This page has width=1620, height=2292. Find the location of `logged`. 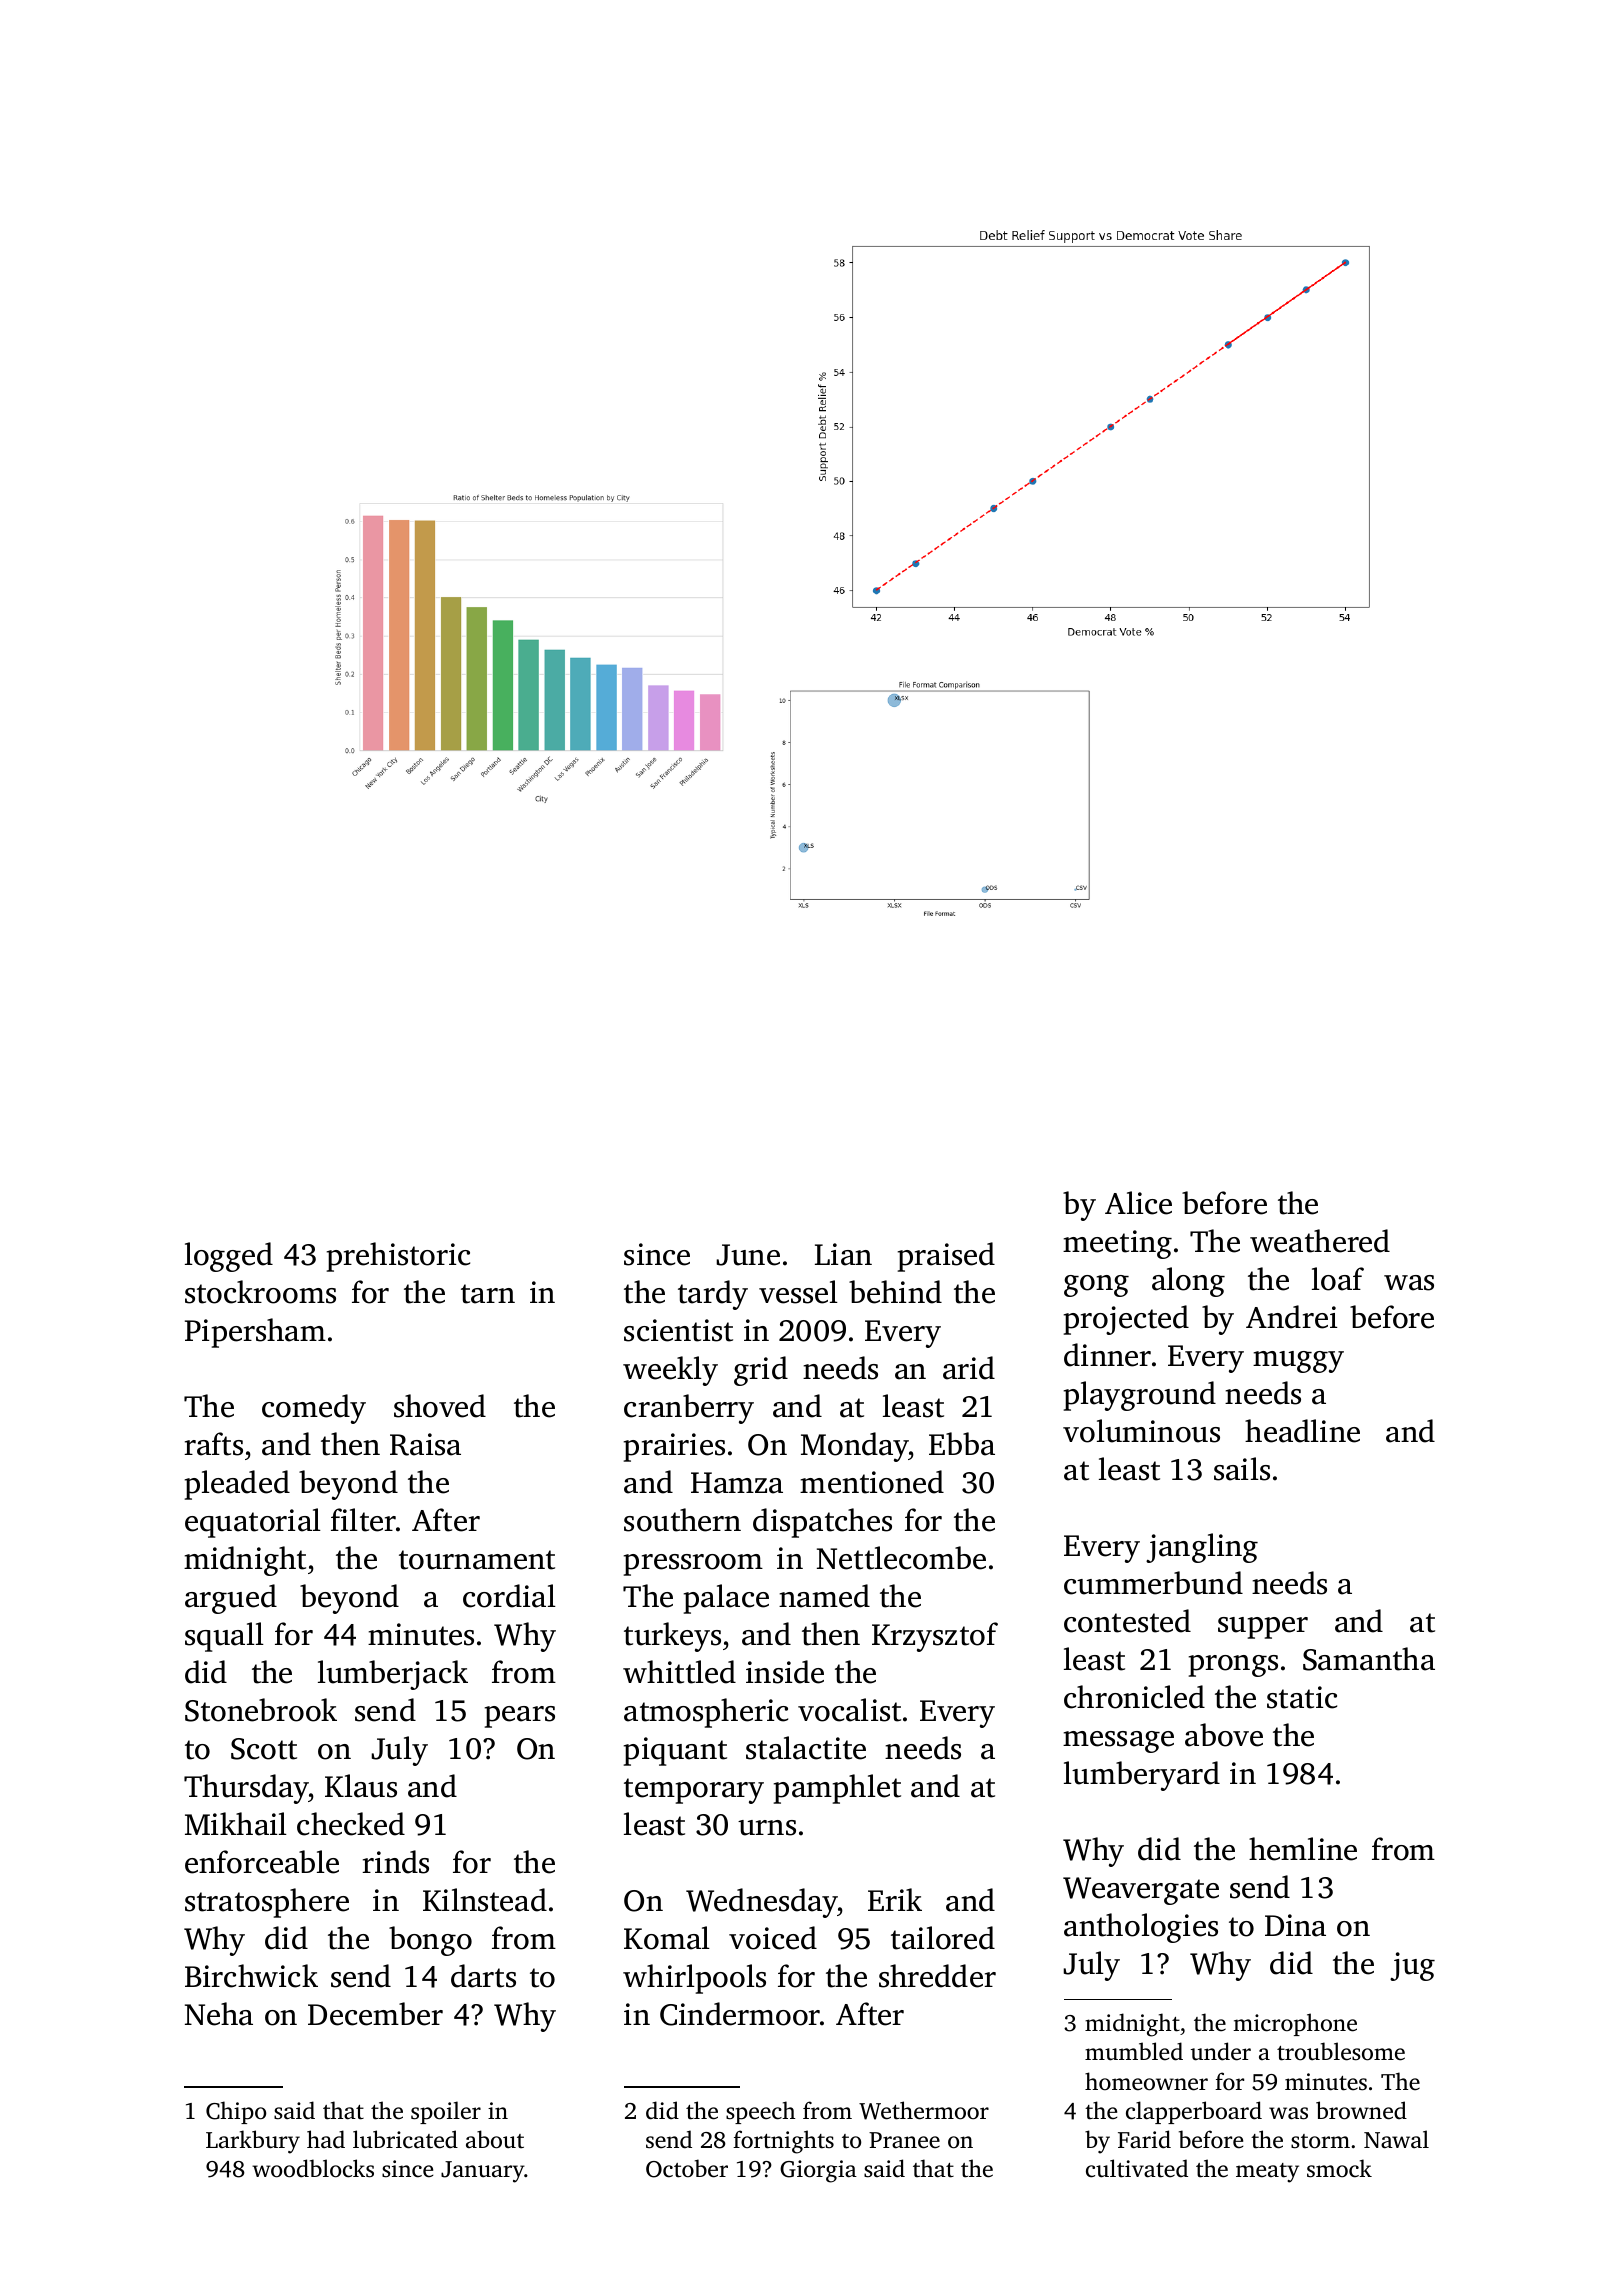

logged is located at coordinates (229, 1257).
